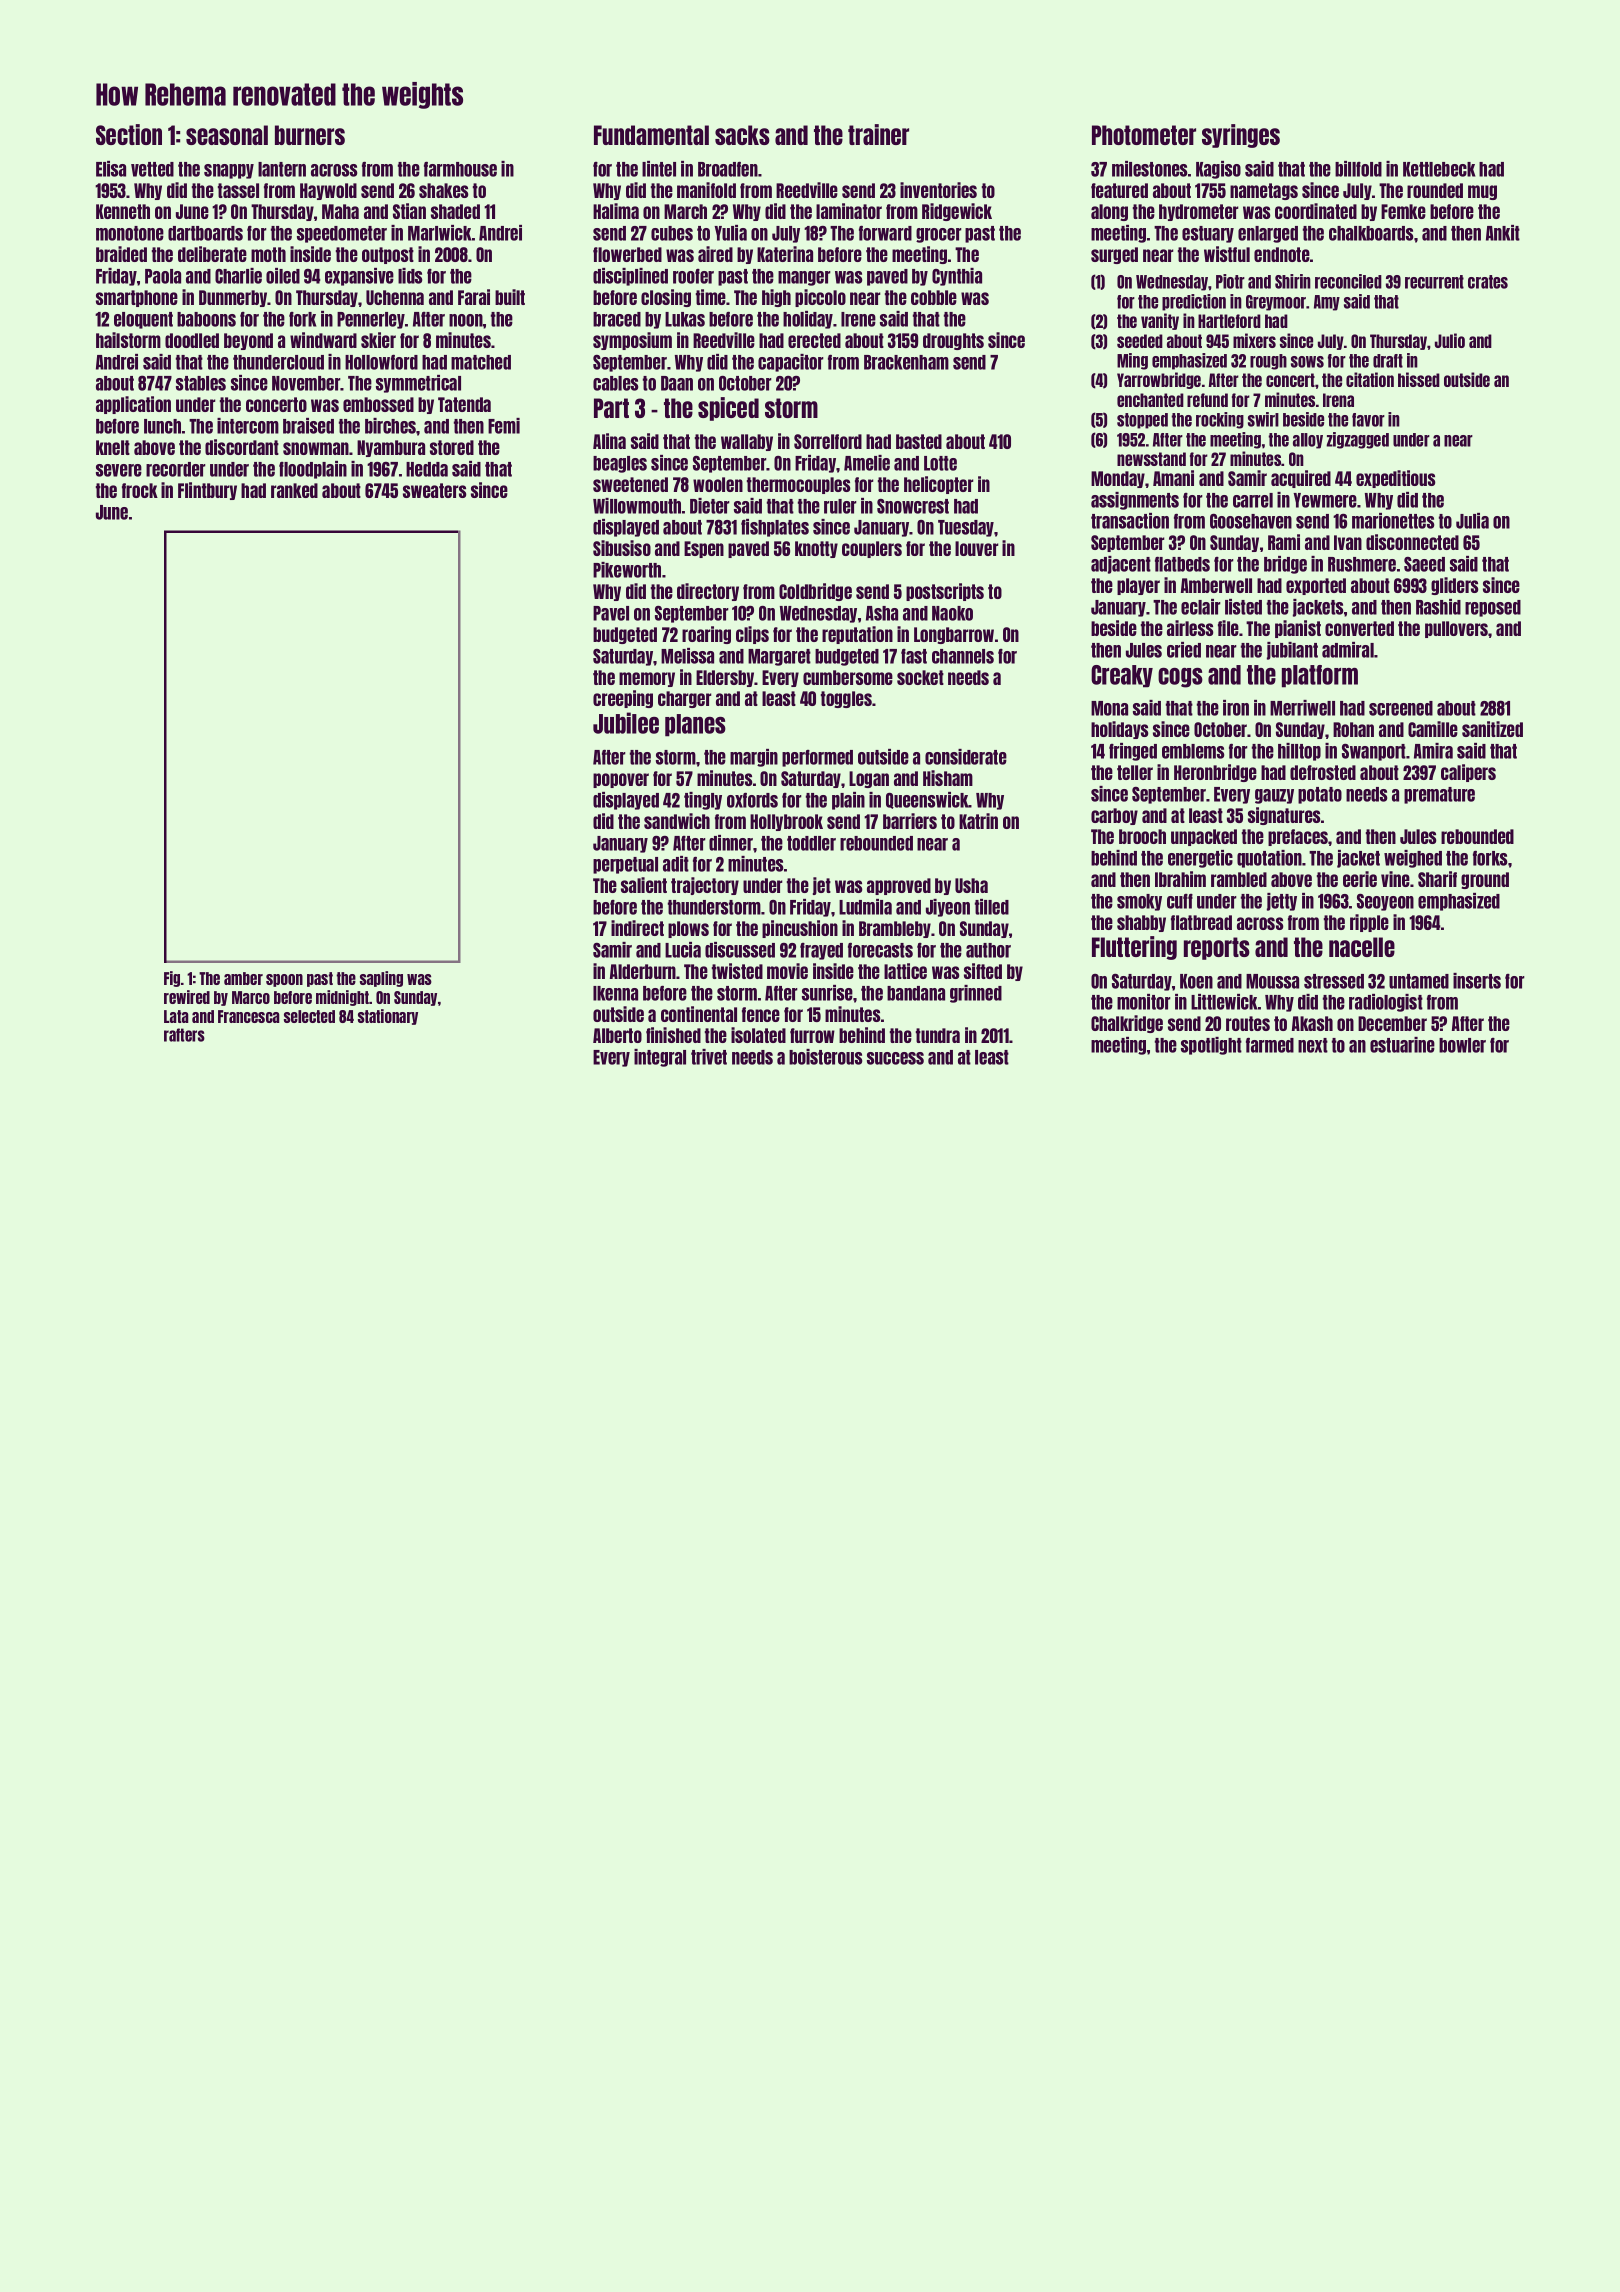  What do you see at coordinates (1241, 136) in the document?
I see `syringes` at bounding box center [1241, 136].
